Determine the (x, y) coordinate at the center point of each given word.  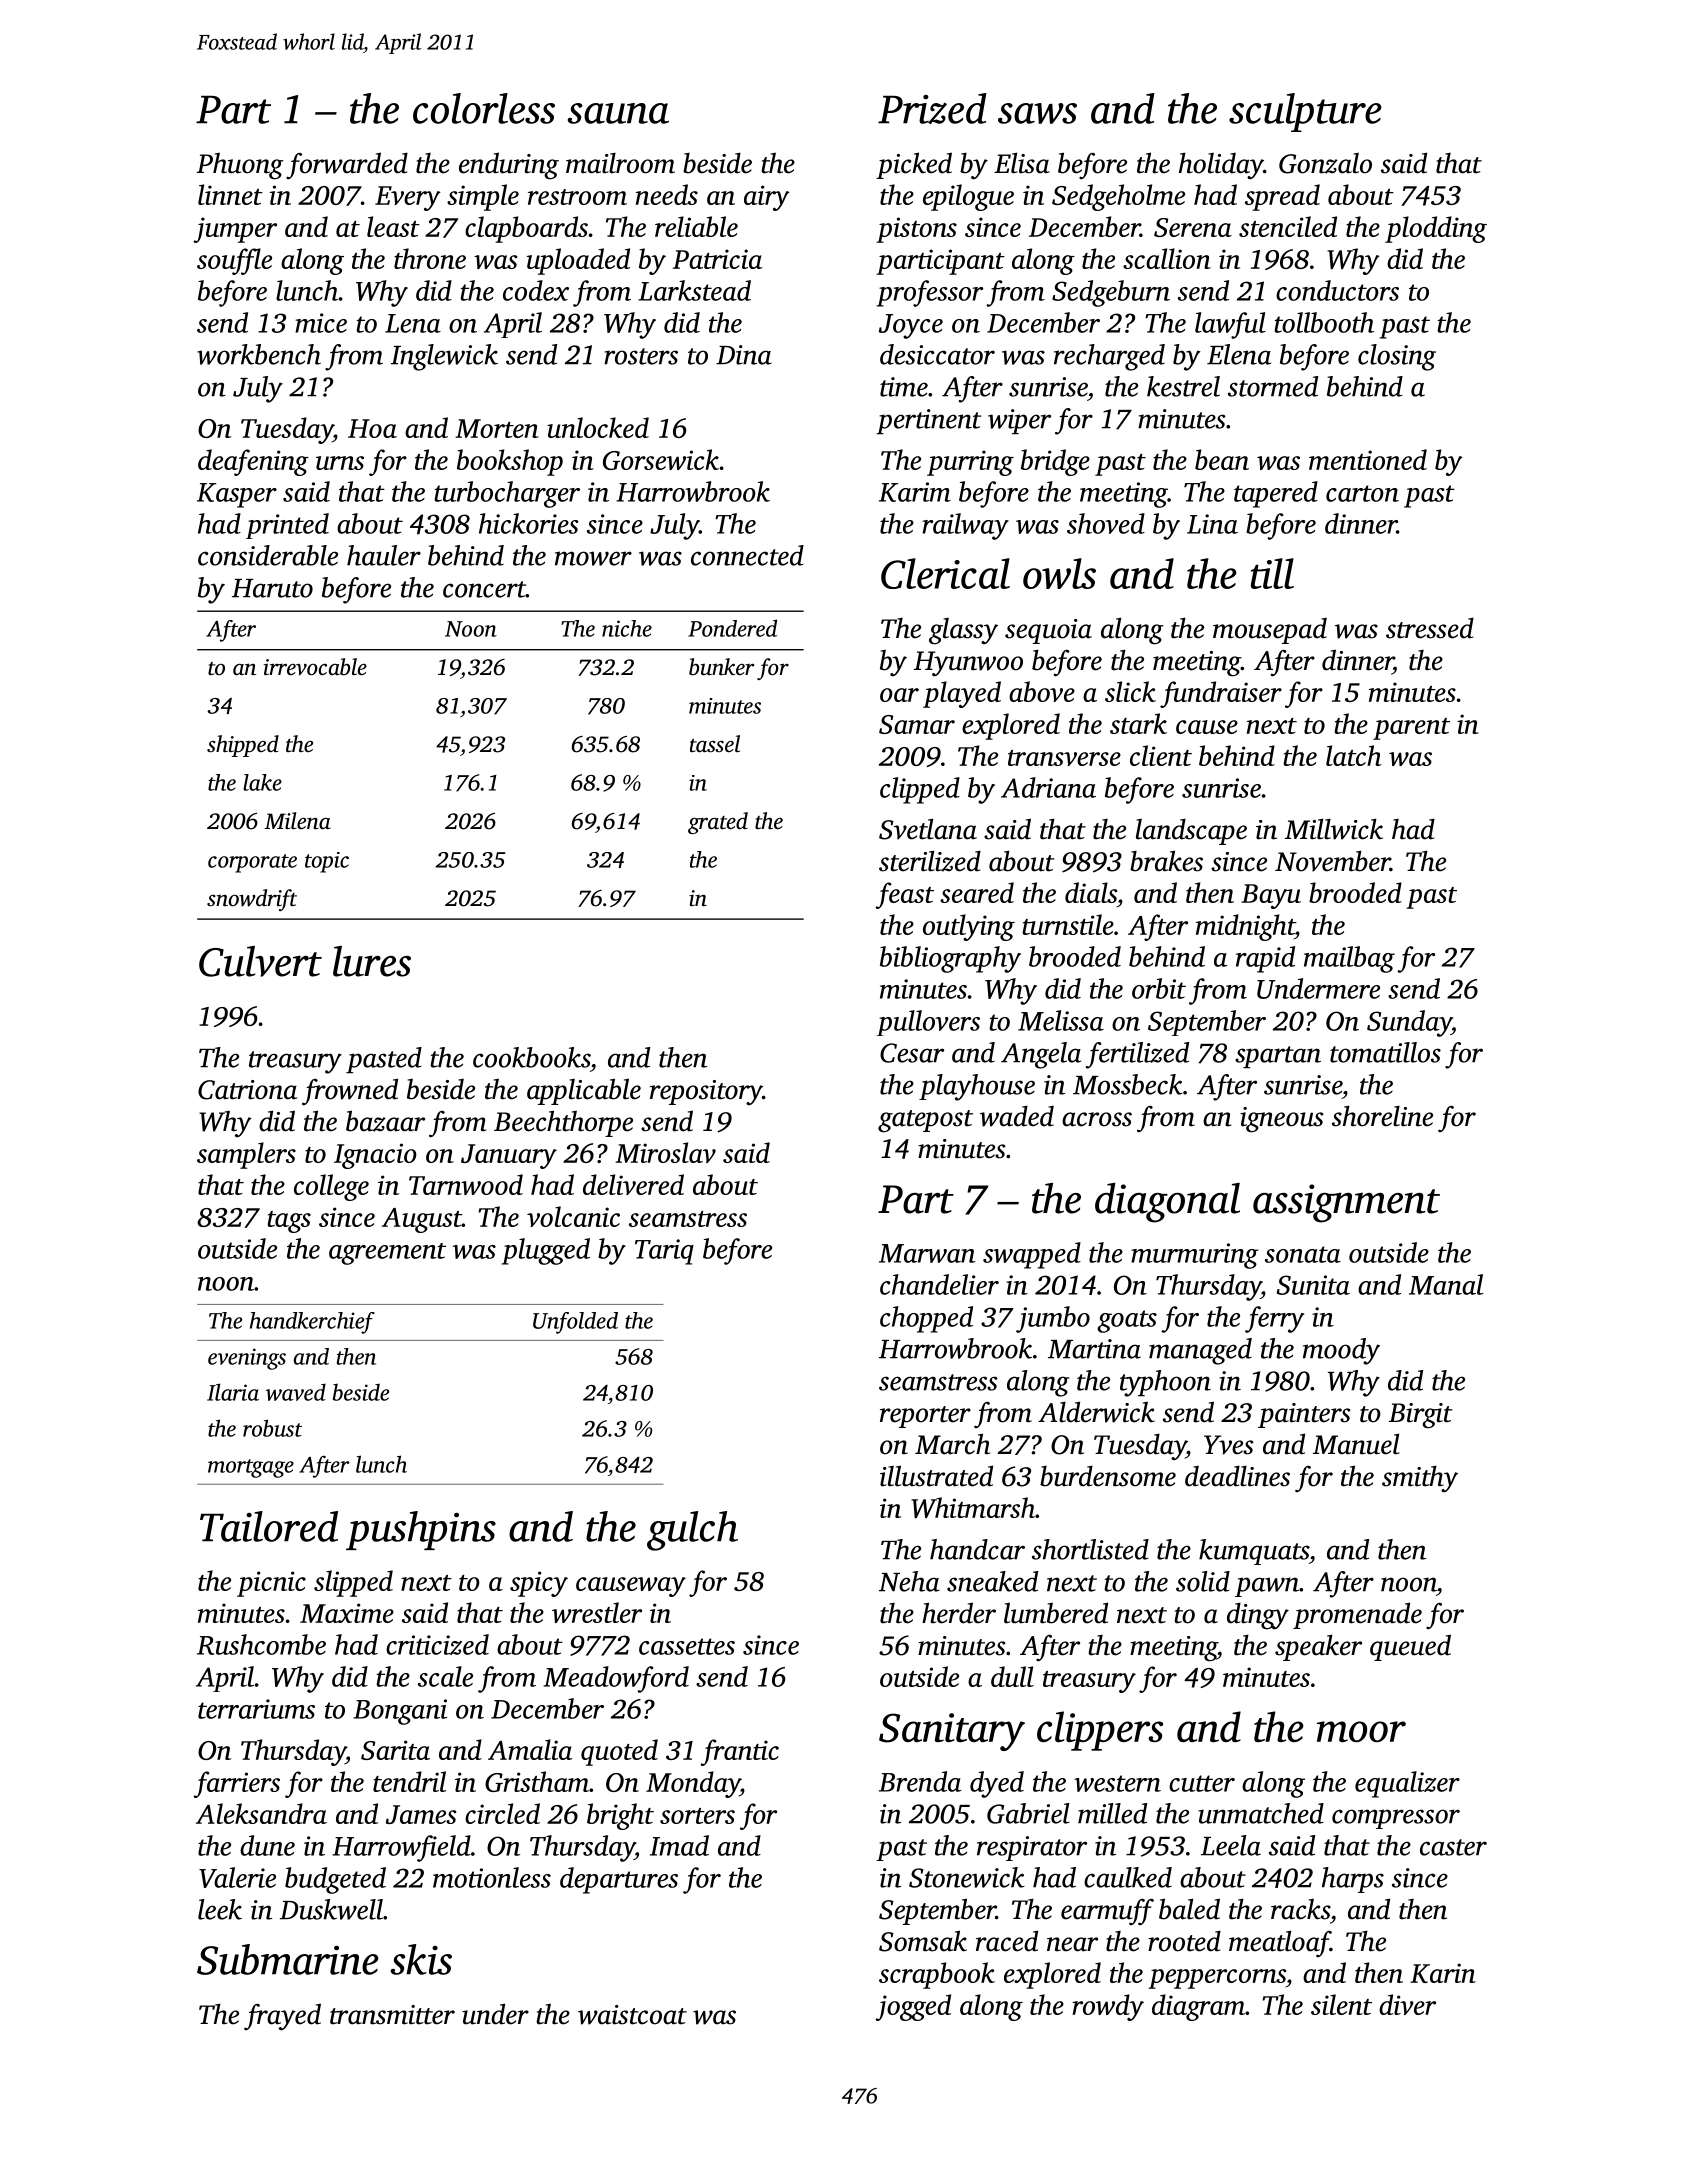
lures (372, 961)
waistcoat (632, 2015)
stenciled (1288, 226)
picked (914, 165)
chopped (926, 1319)
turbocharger (507, 494)
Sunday (1409, 1023)
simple (483, 197)
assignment (1346, 1203)
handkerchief (312, 1323)
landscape (1191, 832)
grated (718, 823)
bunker (722, 667)
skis (421, 1959)
